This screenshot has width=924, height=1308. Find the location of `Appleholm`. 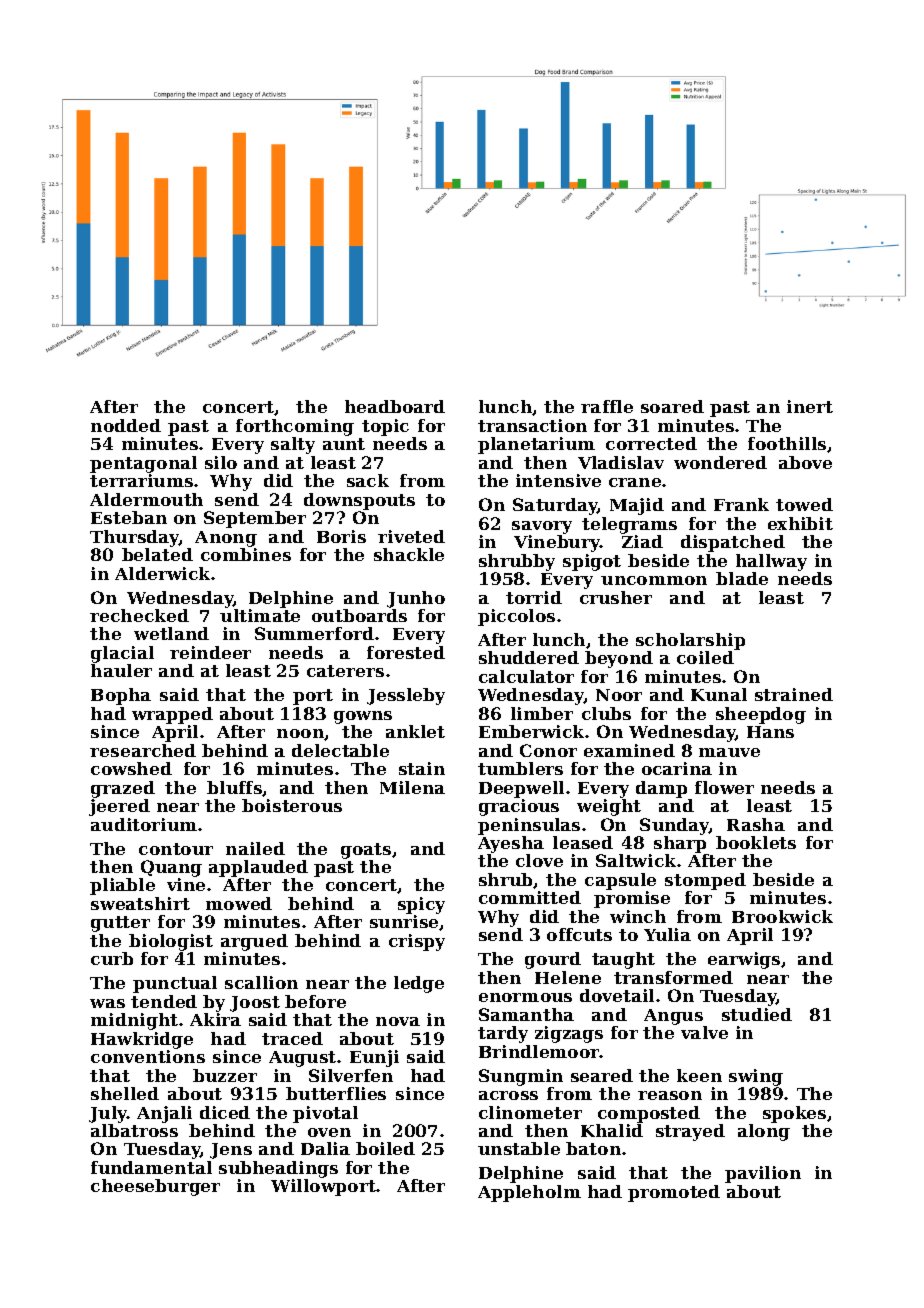

Appleholm is located at coordinates (529, 1193).
